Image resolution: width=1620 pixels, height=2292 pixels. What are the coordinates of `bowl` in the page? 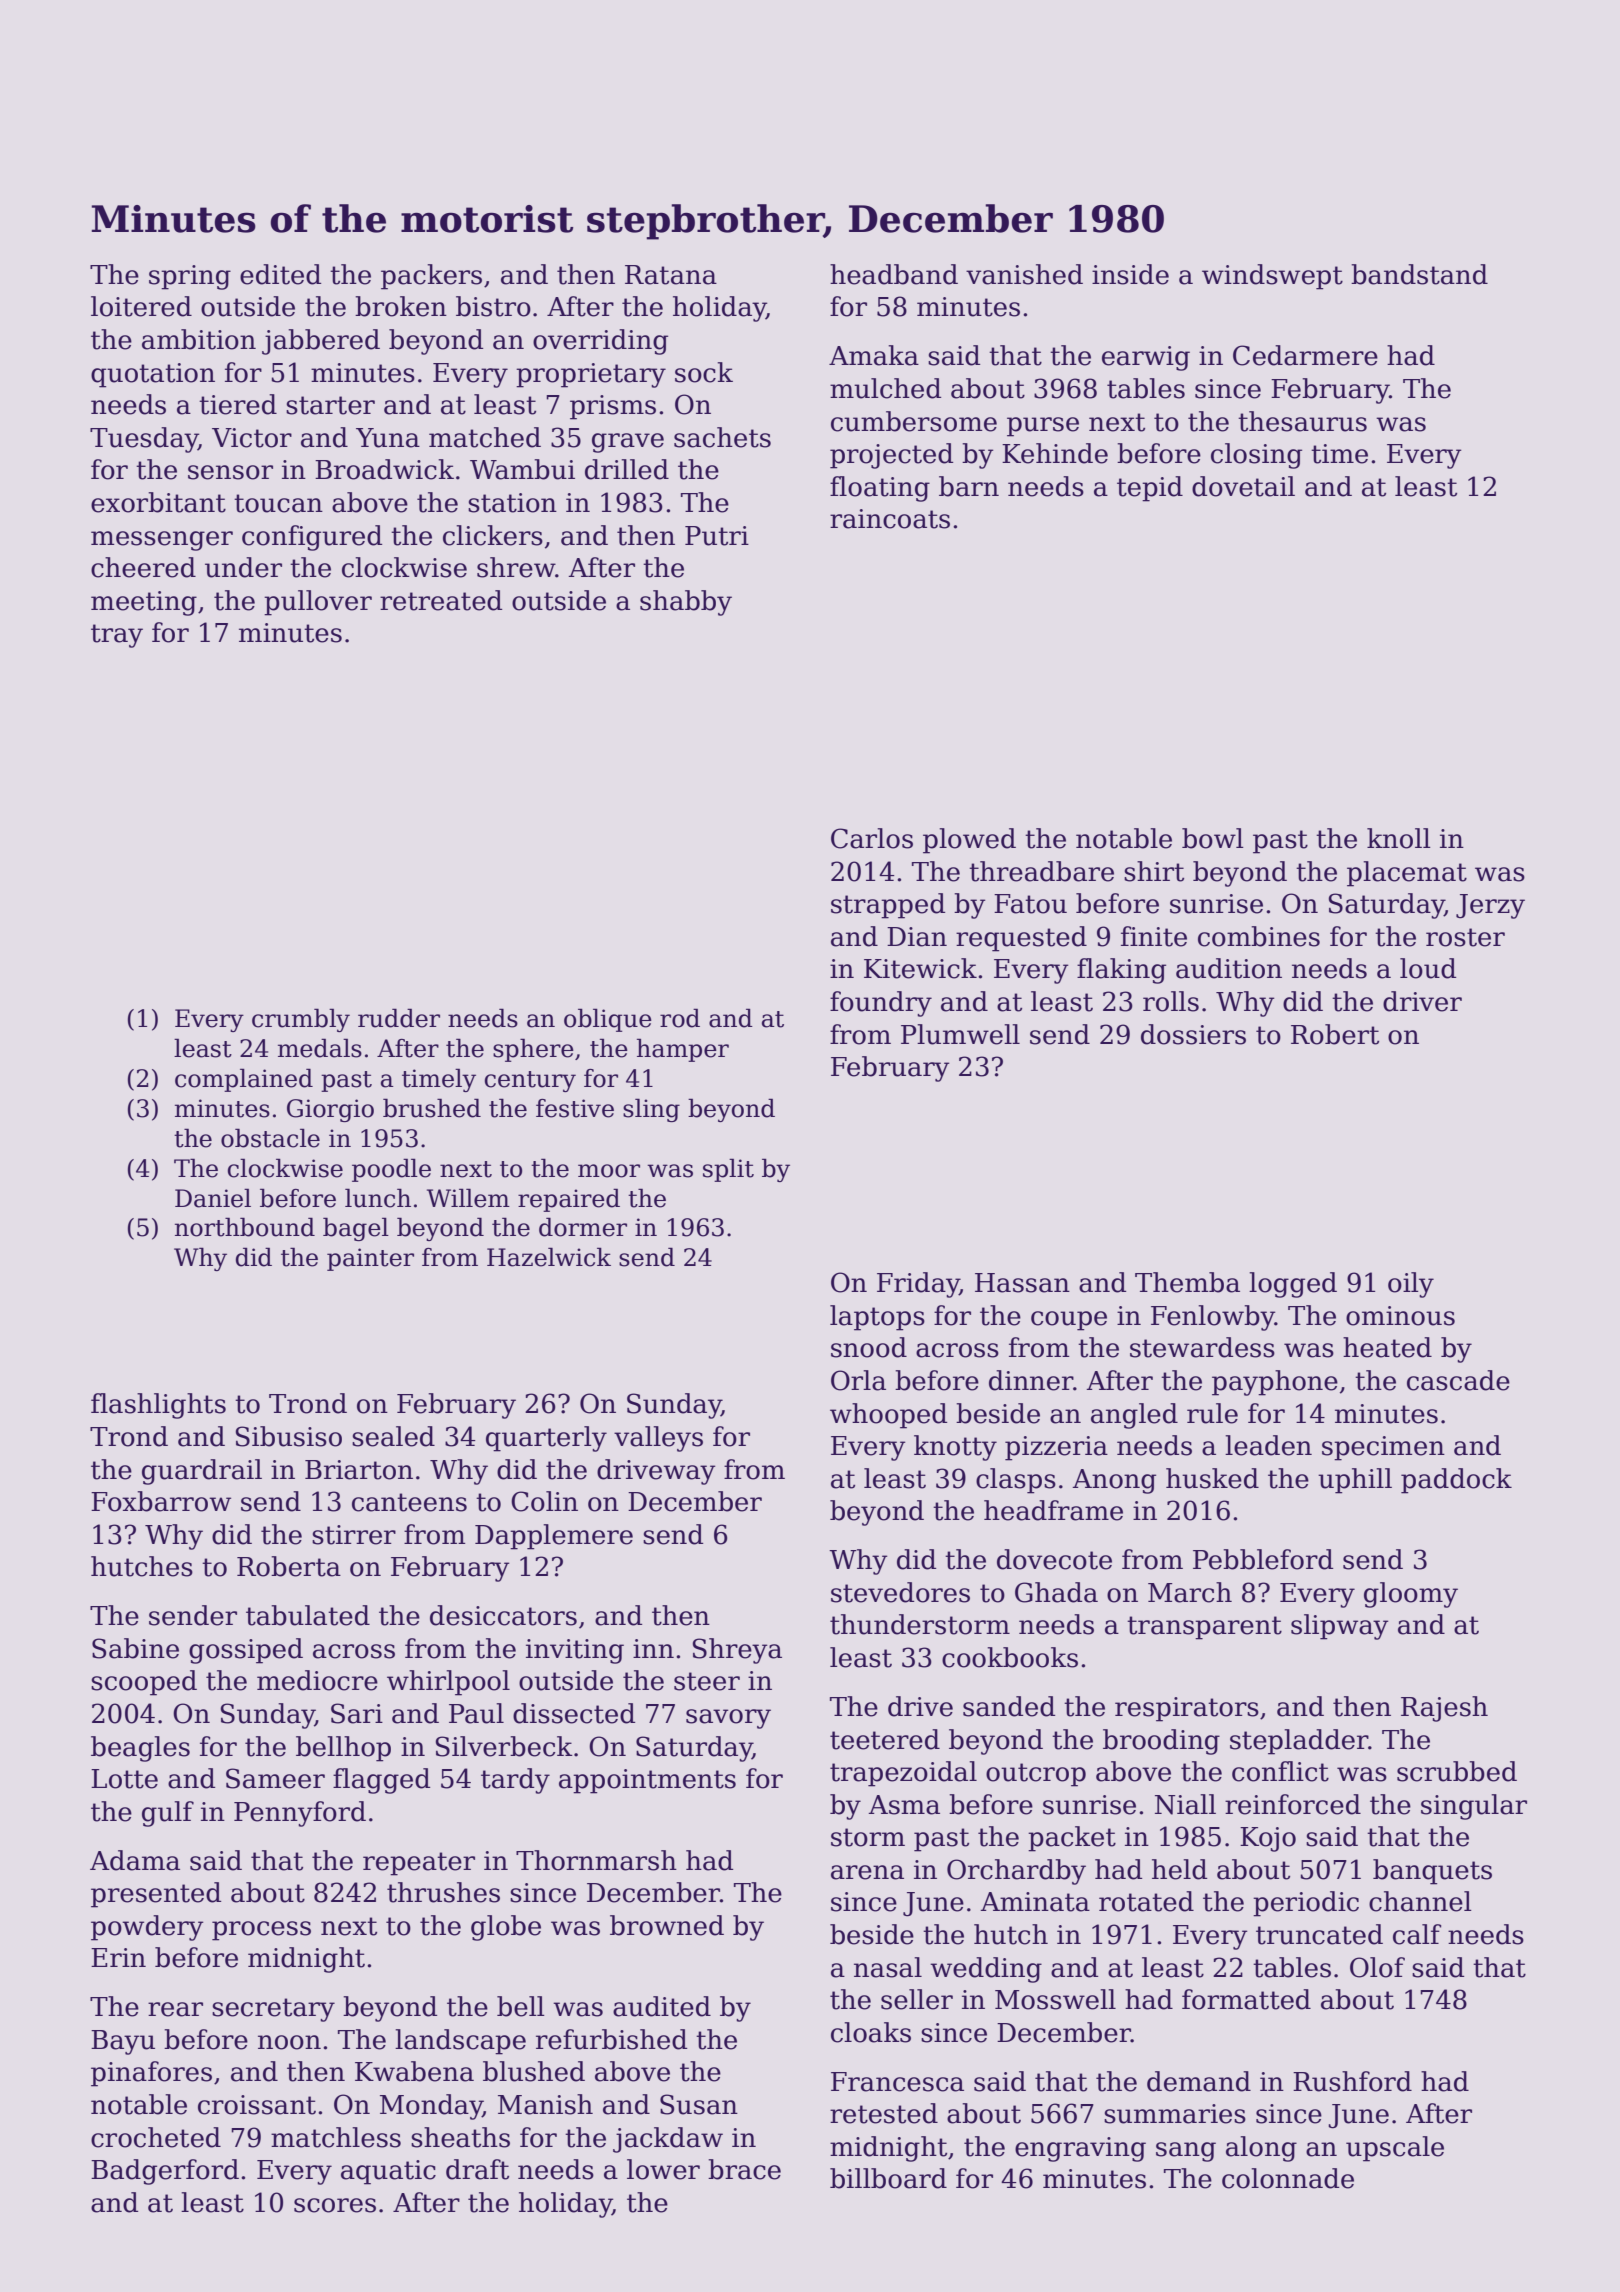 It's located at (1213, 838).
